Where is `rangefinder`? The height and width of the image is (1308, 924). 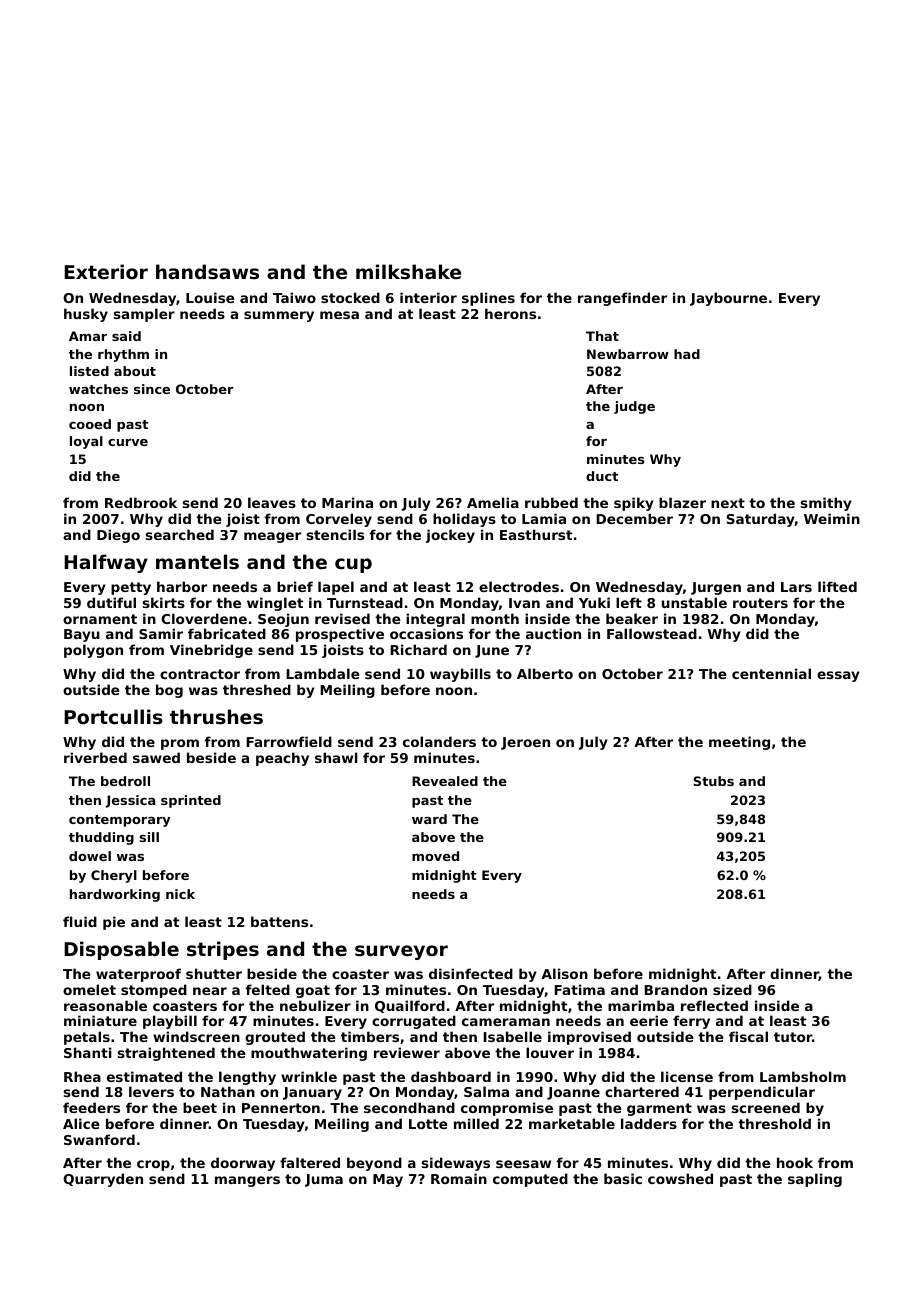
rangefinder is located at coordinates (622, 299).
